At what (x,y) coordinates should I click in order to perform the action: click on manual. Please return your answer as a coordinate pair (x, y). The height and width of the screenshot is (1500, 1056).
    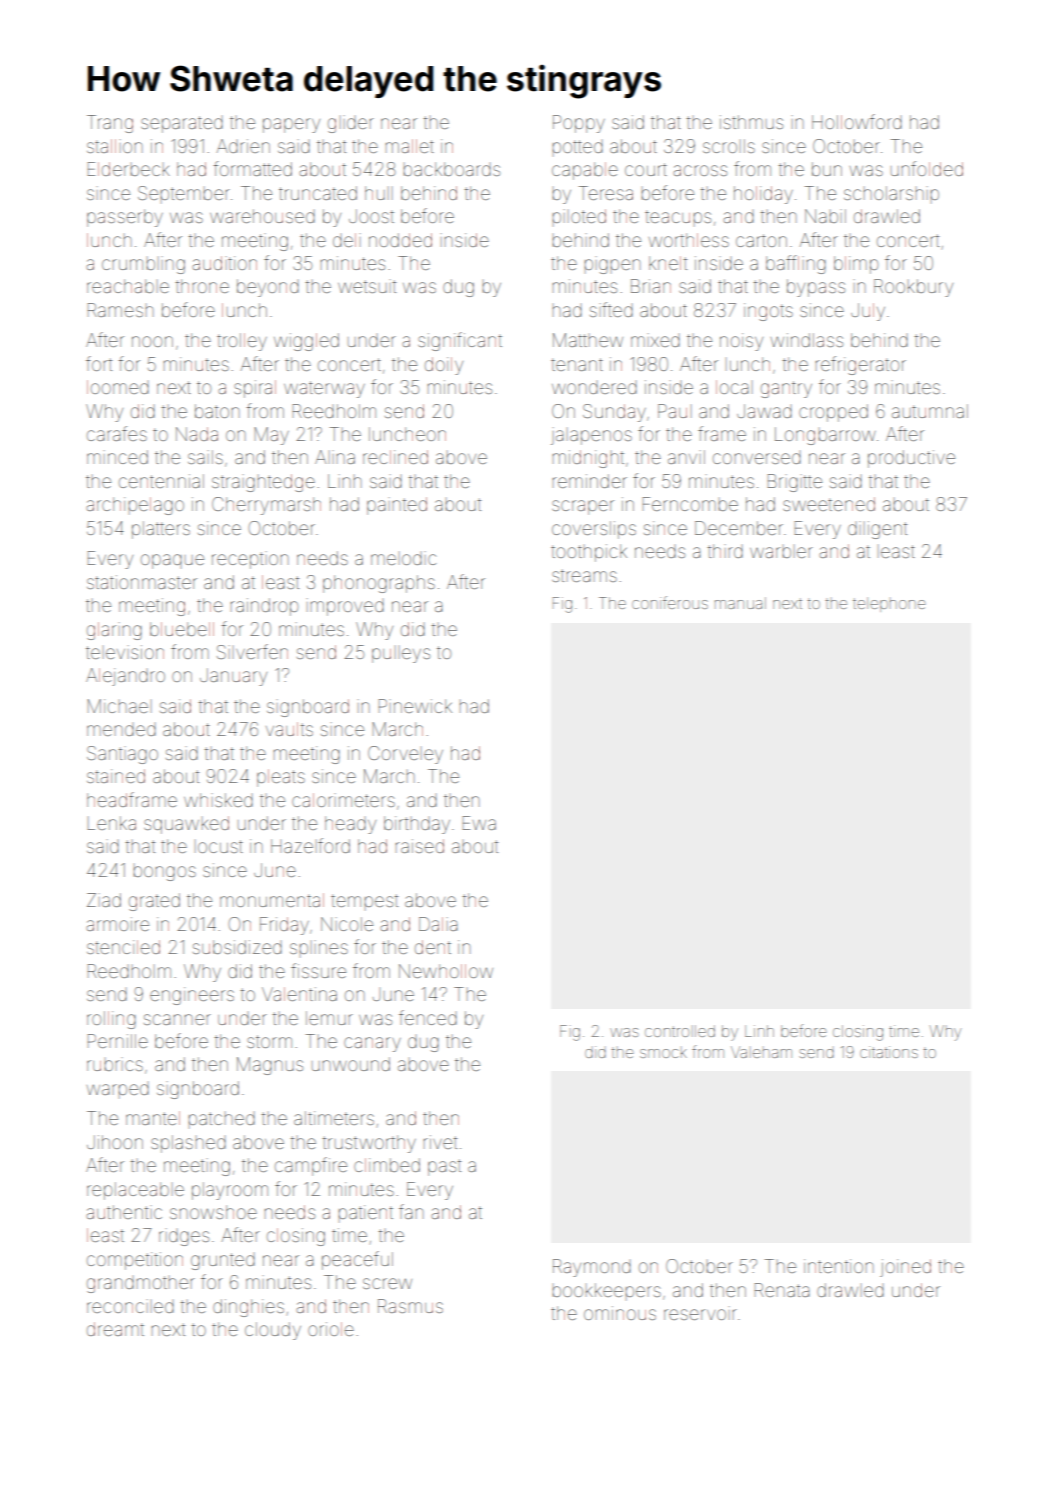
    Looking at the image, I should click on (740, 603).
